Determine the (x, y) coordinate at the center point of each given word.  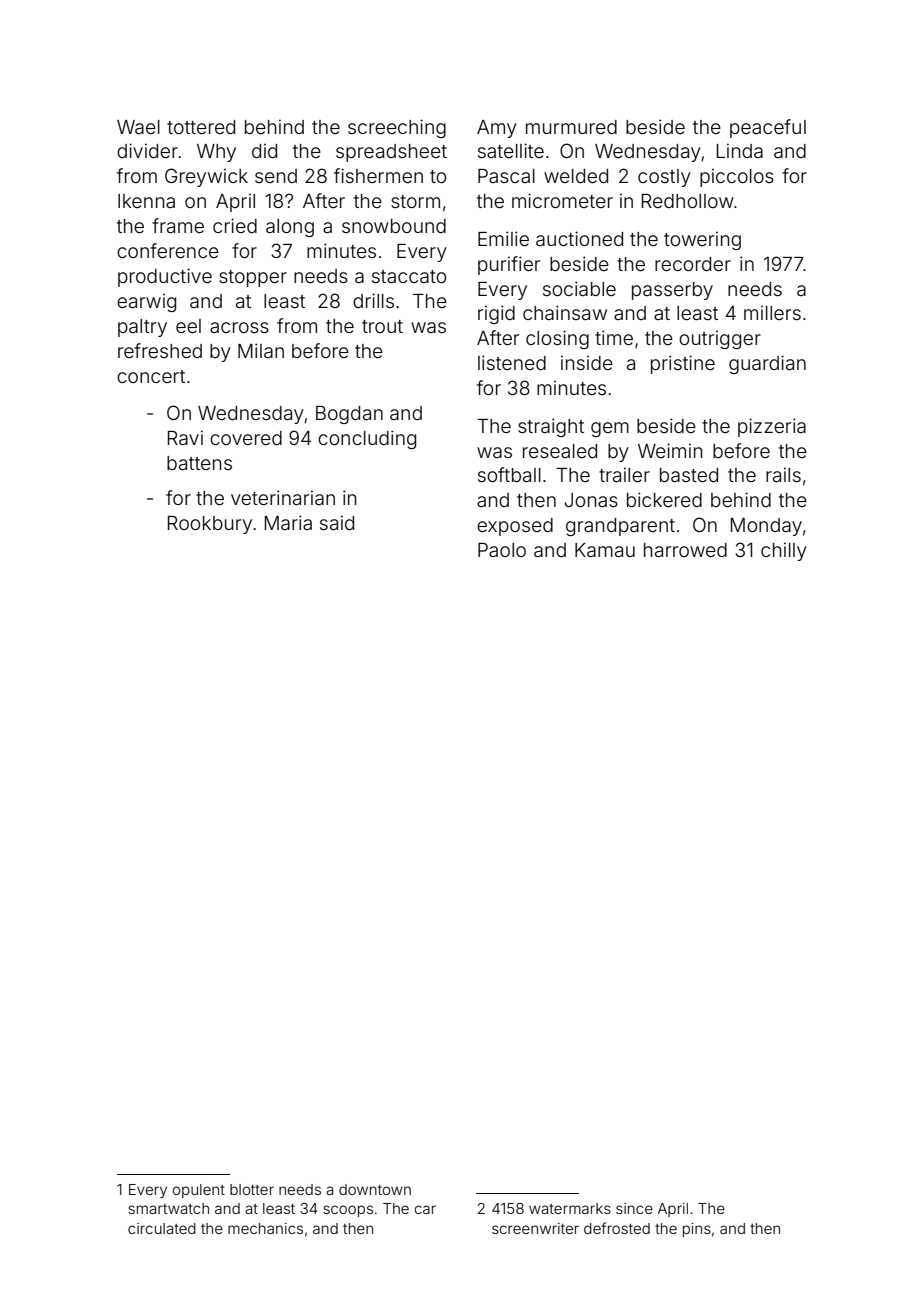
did (264, 150)
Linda (740, 150)
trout (382, 326)
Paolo (502, 550)
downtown (375, 1189)
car (425, 1209)
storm (415, 201)
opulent (199, 1191)
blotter (252, 1189)
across (239, 327)
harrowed (685, 550)
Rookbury (210, 525)
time (614, 337)
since (634, 1208)
